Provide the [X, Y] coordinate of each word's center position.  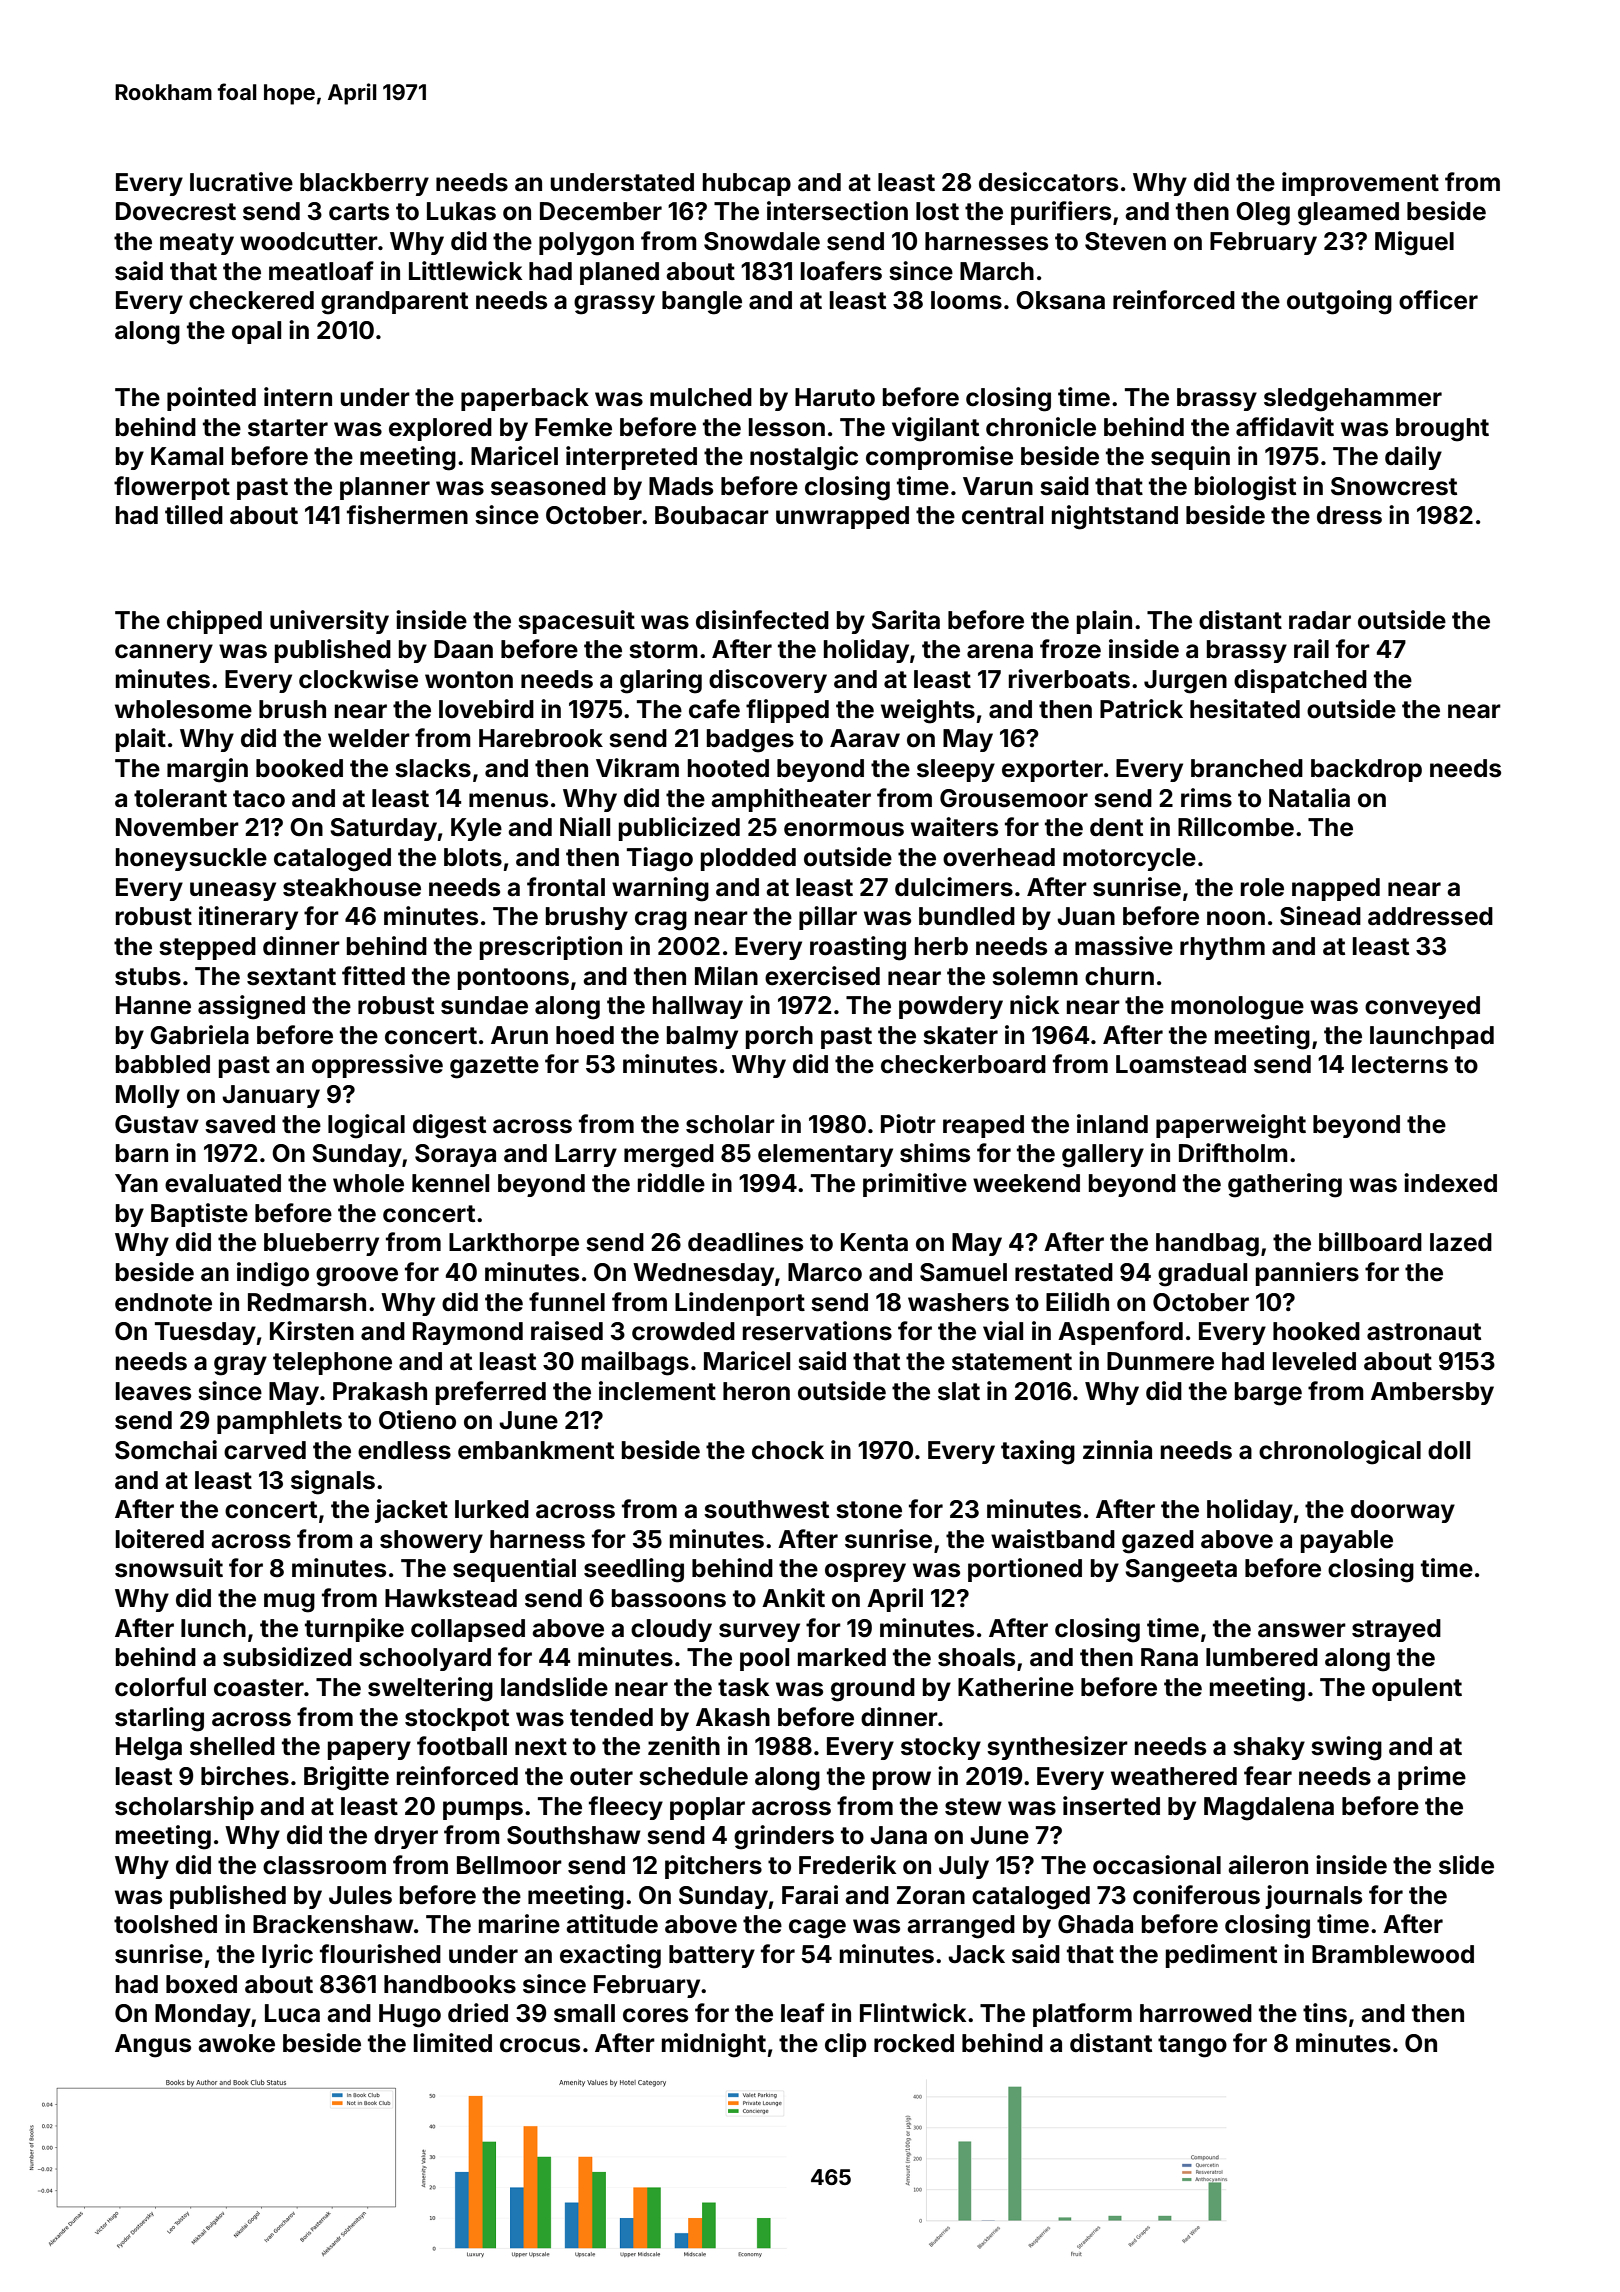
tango [1192, 2046]
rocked [914, 2043]
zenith [684, 1746]
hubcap [747, 184]
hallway [698, 1007]
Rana [1169, 1657]
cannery [164, 653]
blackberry [364, 184]
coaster [259, 1688]
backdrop [1366, 770]
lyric [287, 1956]
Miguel [1414, 243]
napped [1336, 889]
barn [142, 1153]
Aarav [865, 738]
